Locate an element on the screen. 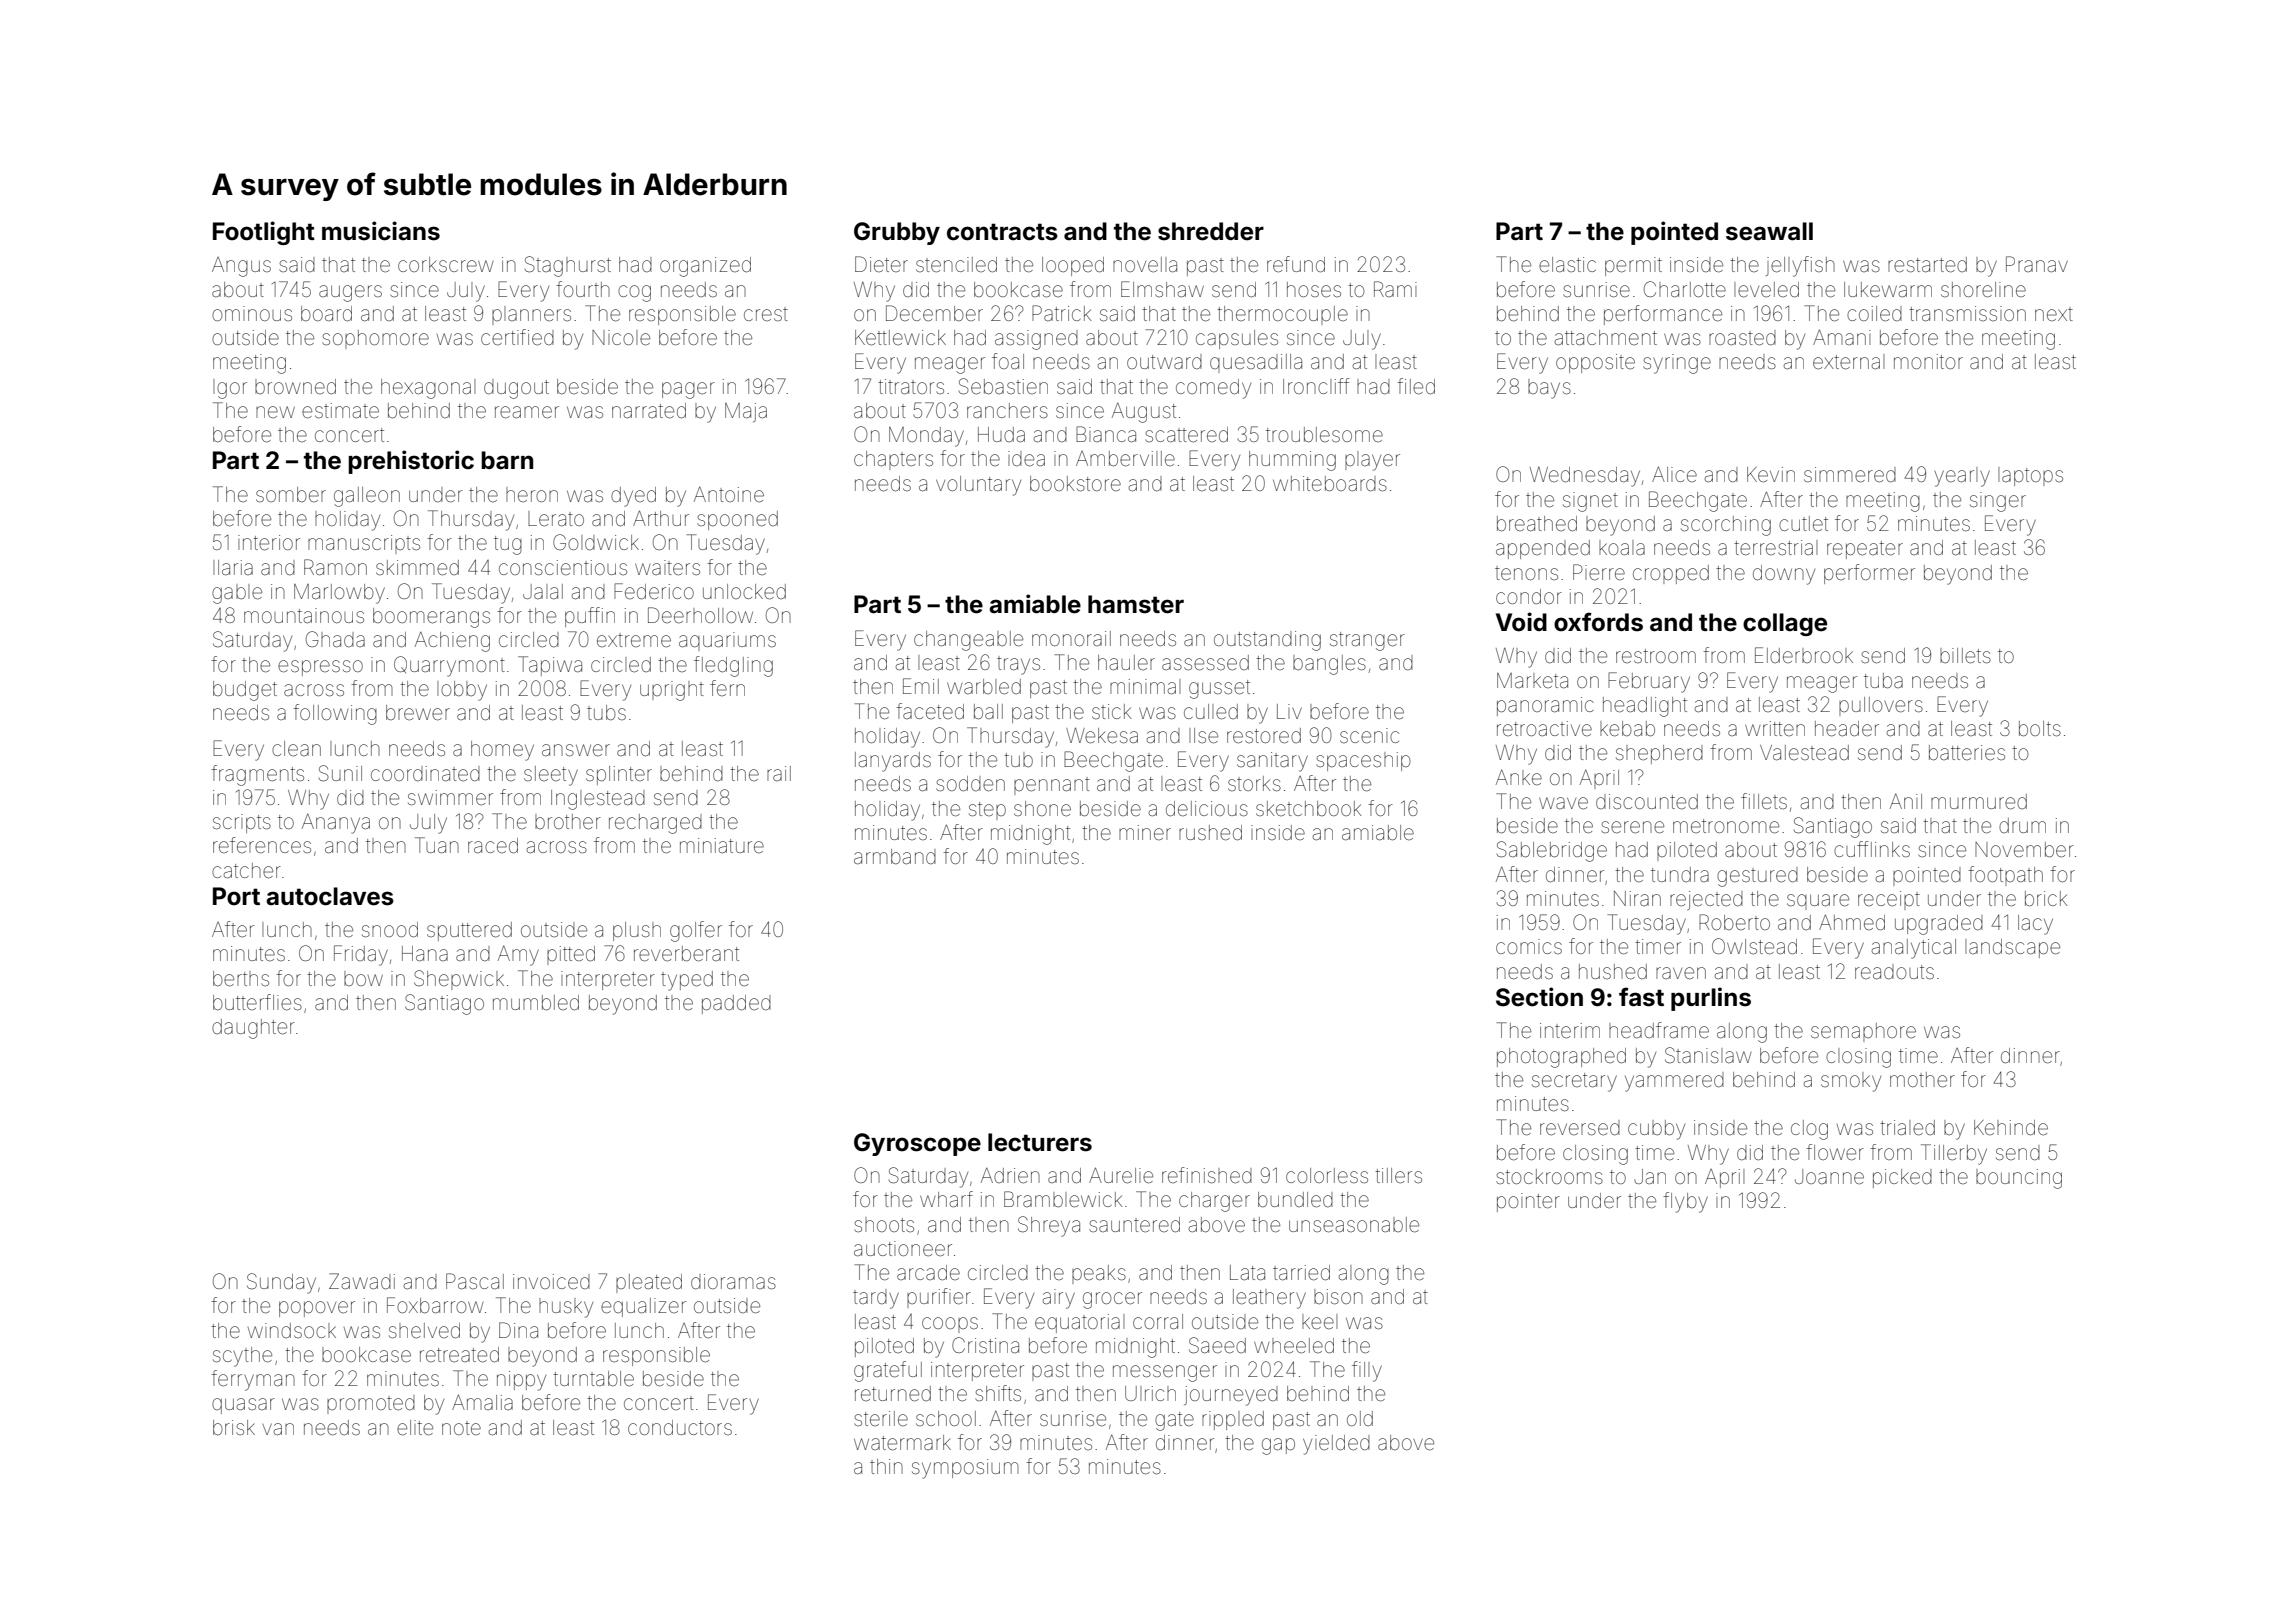 The height and width of the screenshot is (1620, 2292). sanitary is located at coordinates (1272, 762).
